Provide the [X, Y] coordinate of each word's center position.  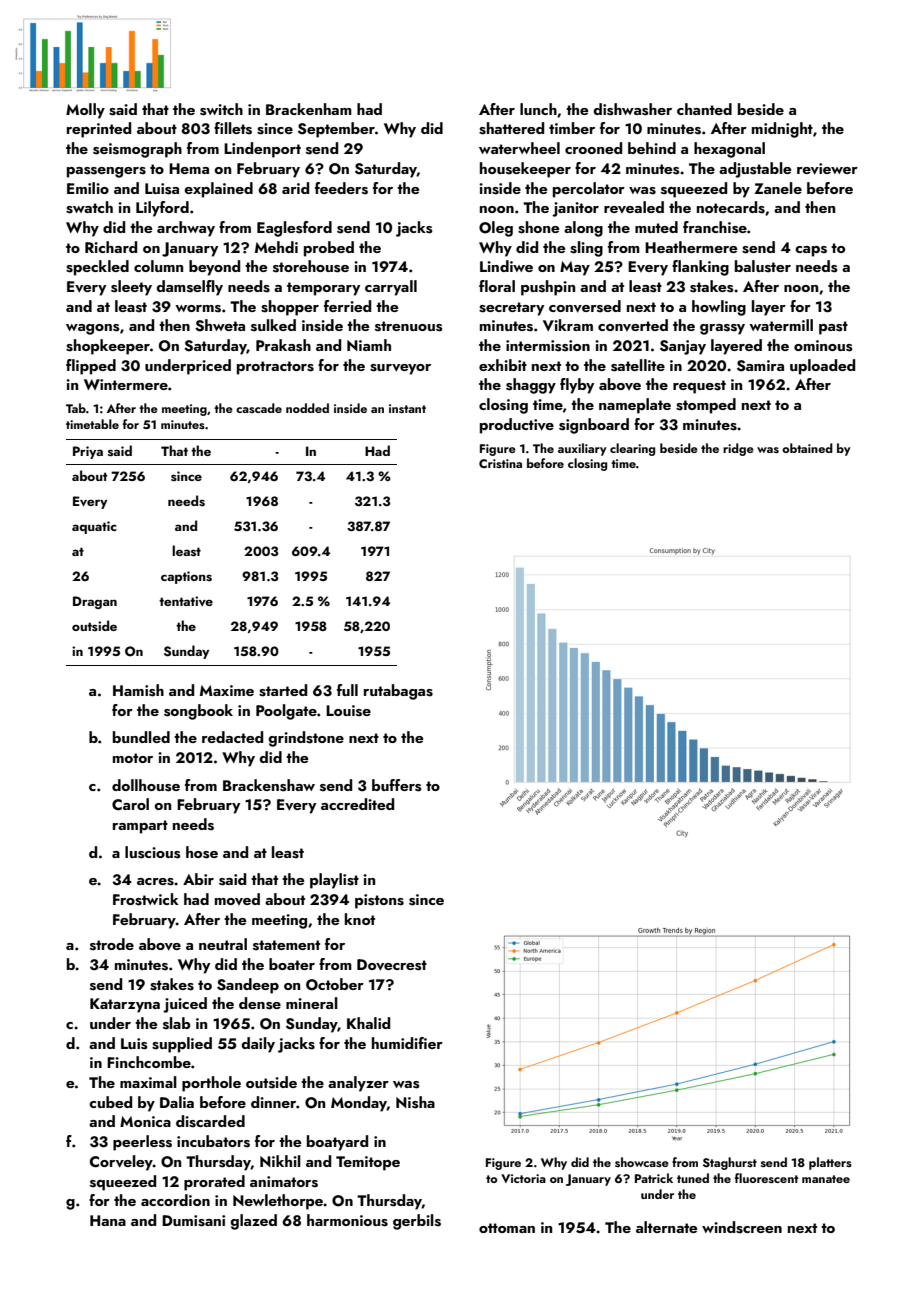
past [833, 328]
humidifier [407, 1043]
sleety [131, 288]
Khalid [368, 1023]
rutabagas [398, 692]
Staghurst [730, 1163]
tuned [693, 1178]
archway [186, 229]
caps [811, 251]
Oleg [496, 229]
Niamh [369, 345]
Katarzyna [125, 1005]
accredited [357, 804]
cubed [110, 1102]
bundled [141, 737]
